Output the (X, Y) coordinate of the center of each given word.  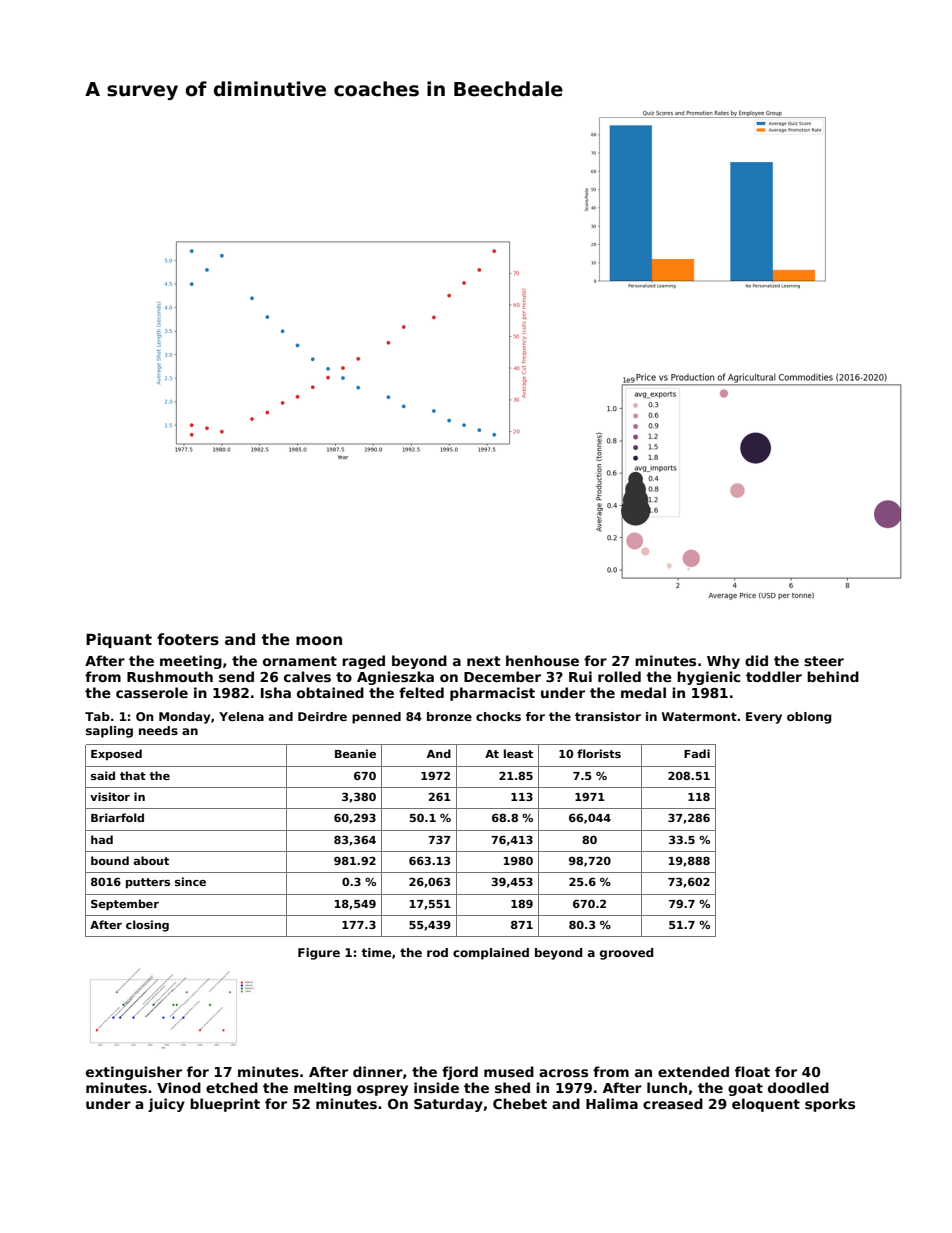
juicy (166, 1105)
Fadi (697, 753)
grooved (627, 954)
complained (491, 954)
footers (188, 639)
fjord (460, 1073)
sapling (109, 732)
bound (110, 860)
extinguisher (134, 1073)
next (484, 661)
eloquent (766, 1105)
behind (833, 676)
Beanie (355, 753)
